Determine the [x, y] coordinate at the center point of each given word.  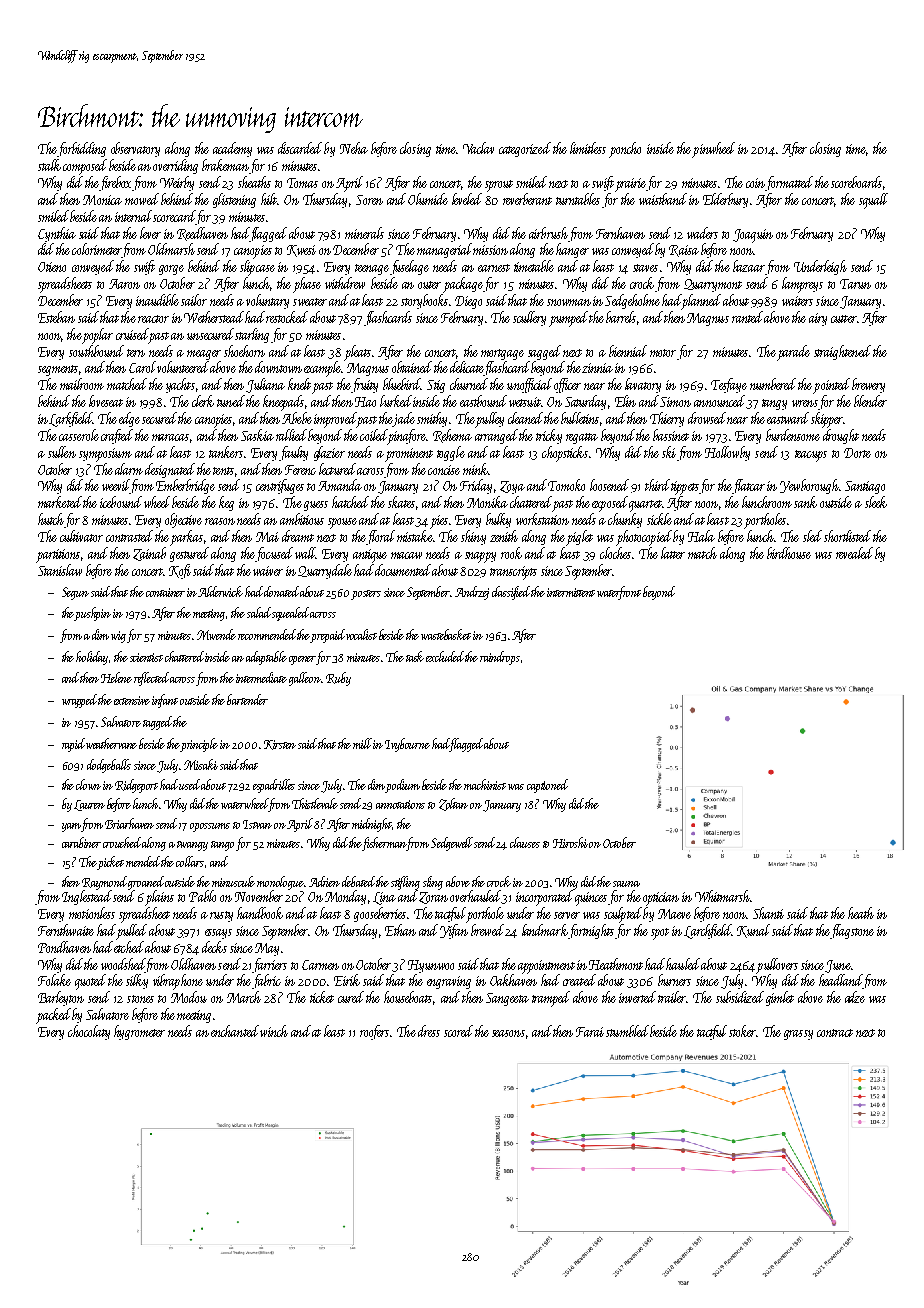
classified [512, 593]
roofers [374, 1032]
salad [259, 612]
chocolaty [89, 1032]
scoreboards [856, 182]
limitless [588, 148]
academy [232, 149]
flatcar [748, 486]
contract [835, 1033]
